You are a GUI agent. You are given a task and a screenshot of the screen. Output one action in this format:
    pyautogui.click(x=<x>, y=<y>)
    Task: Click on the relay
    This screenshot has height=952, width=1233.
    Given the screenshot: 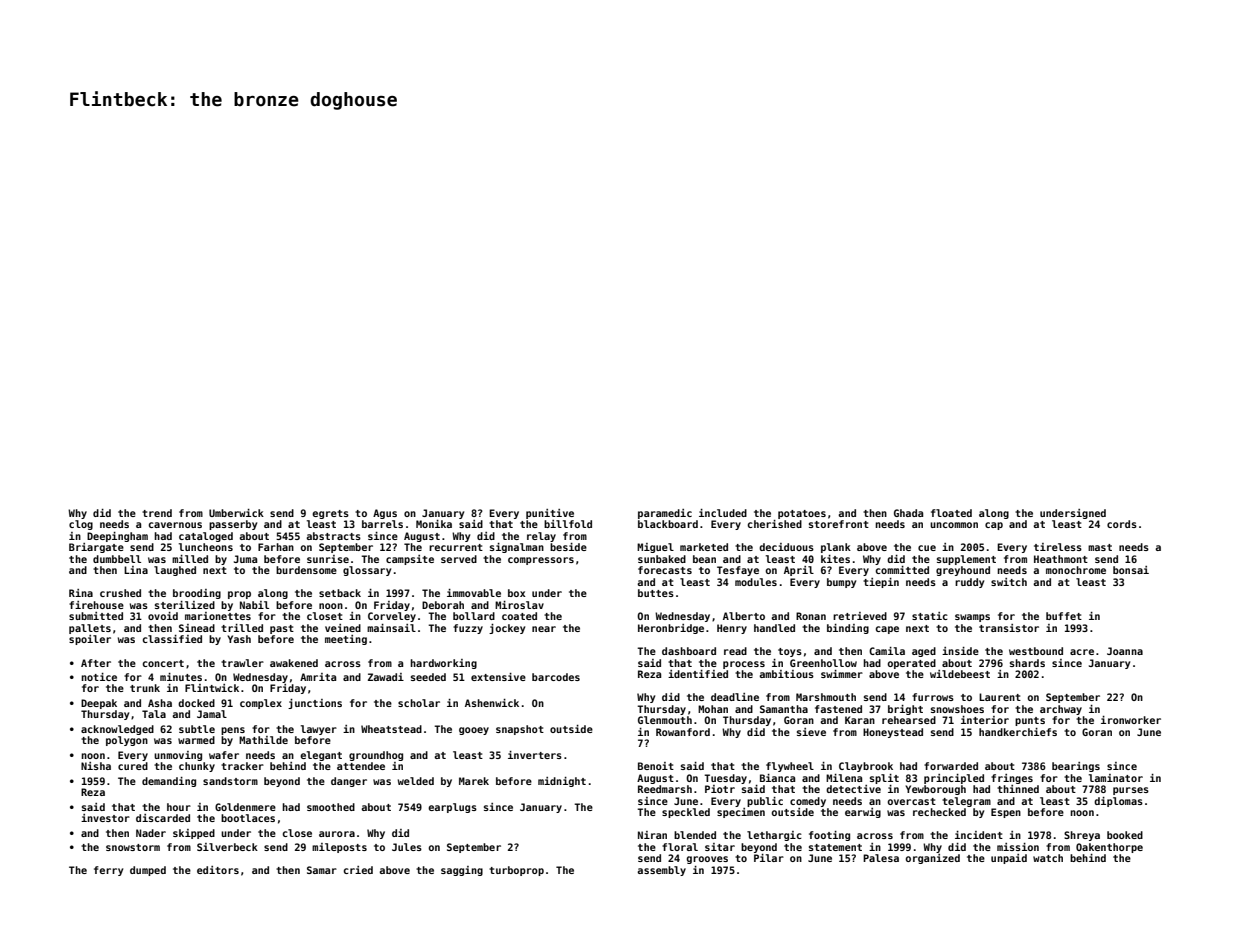 What is the action you would take?
    pyautogui.click(x=541, y=537)
